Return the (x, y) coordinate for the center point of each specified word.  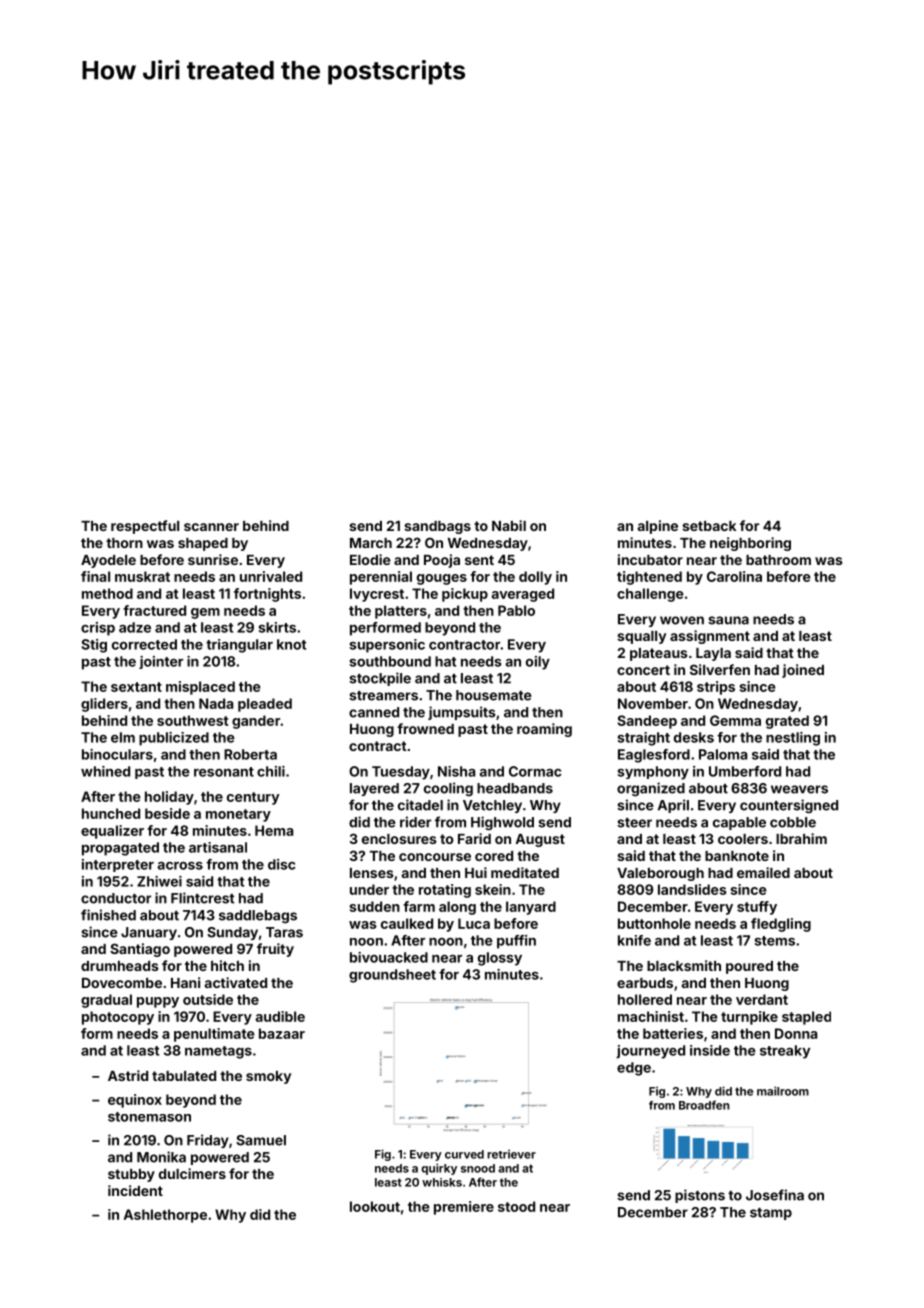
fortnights (267, 595)
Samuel (261, 1140)
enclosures (399, 839)
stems (774, 941)
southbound (390, 661)
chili (271, 771)
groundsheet (392, 976)
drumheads (120, 966)
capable (739, 823)
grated (787, 722)
